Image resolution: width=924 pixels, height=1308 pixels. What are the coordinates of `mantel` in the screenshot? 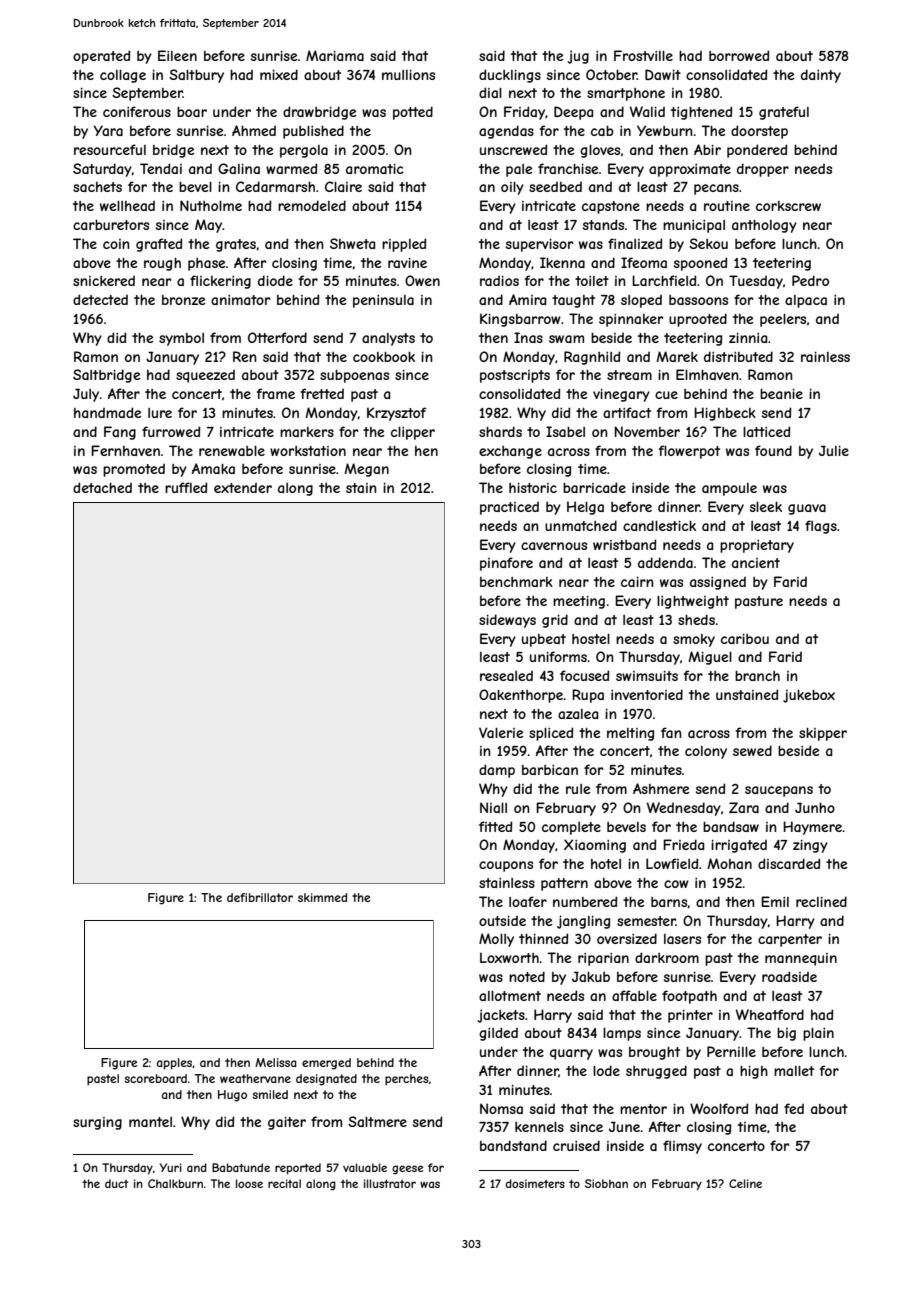 It's located at (150, 1122).
